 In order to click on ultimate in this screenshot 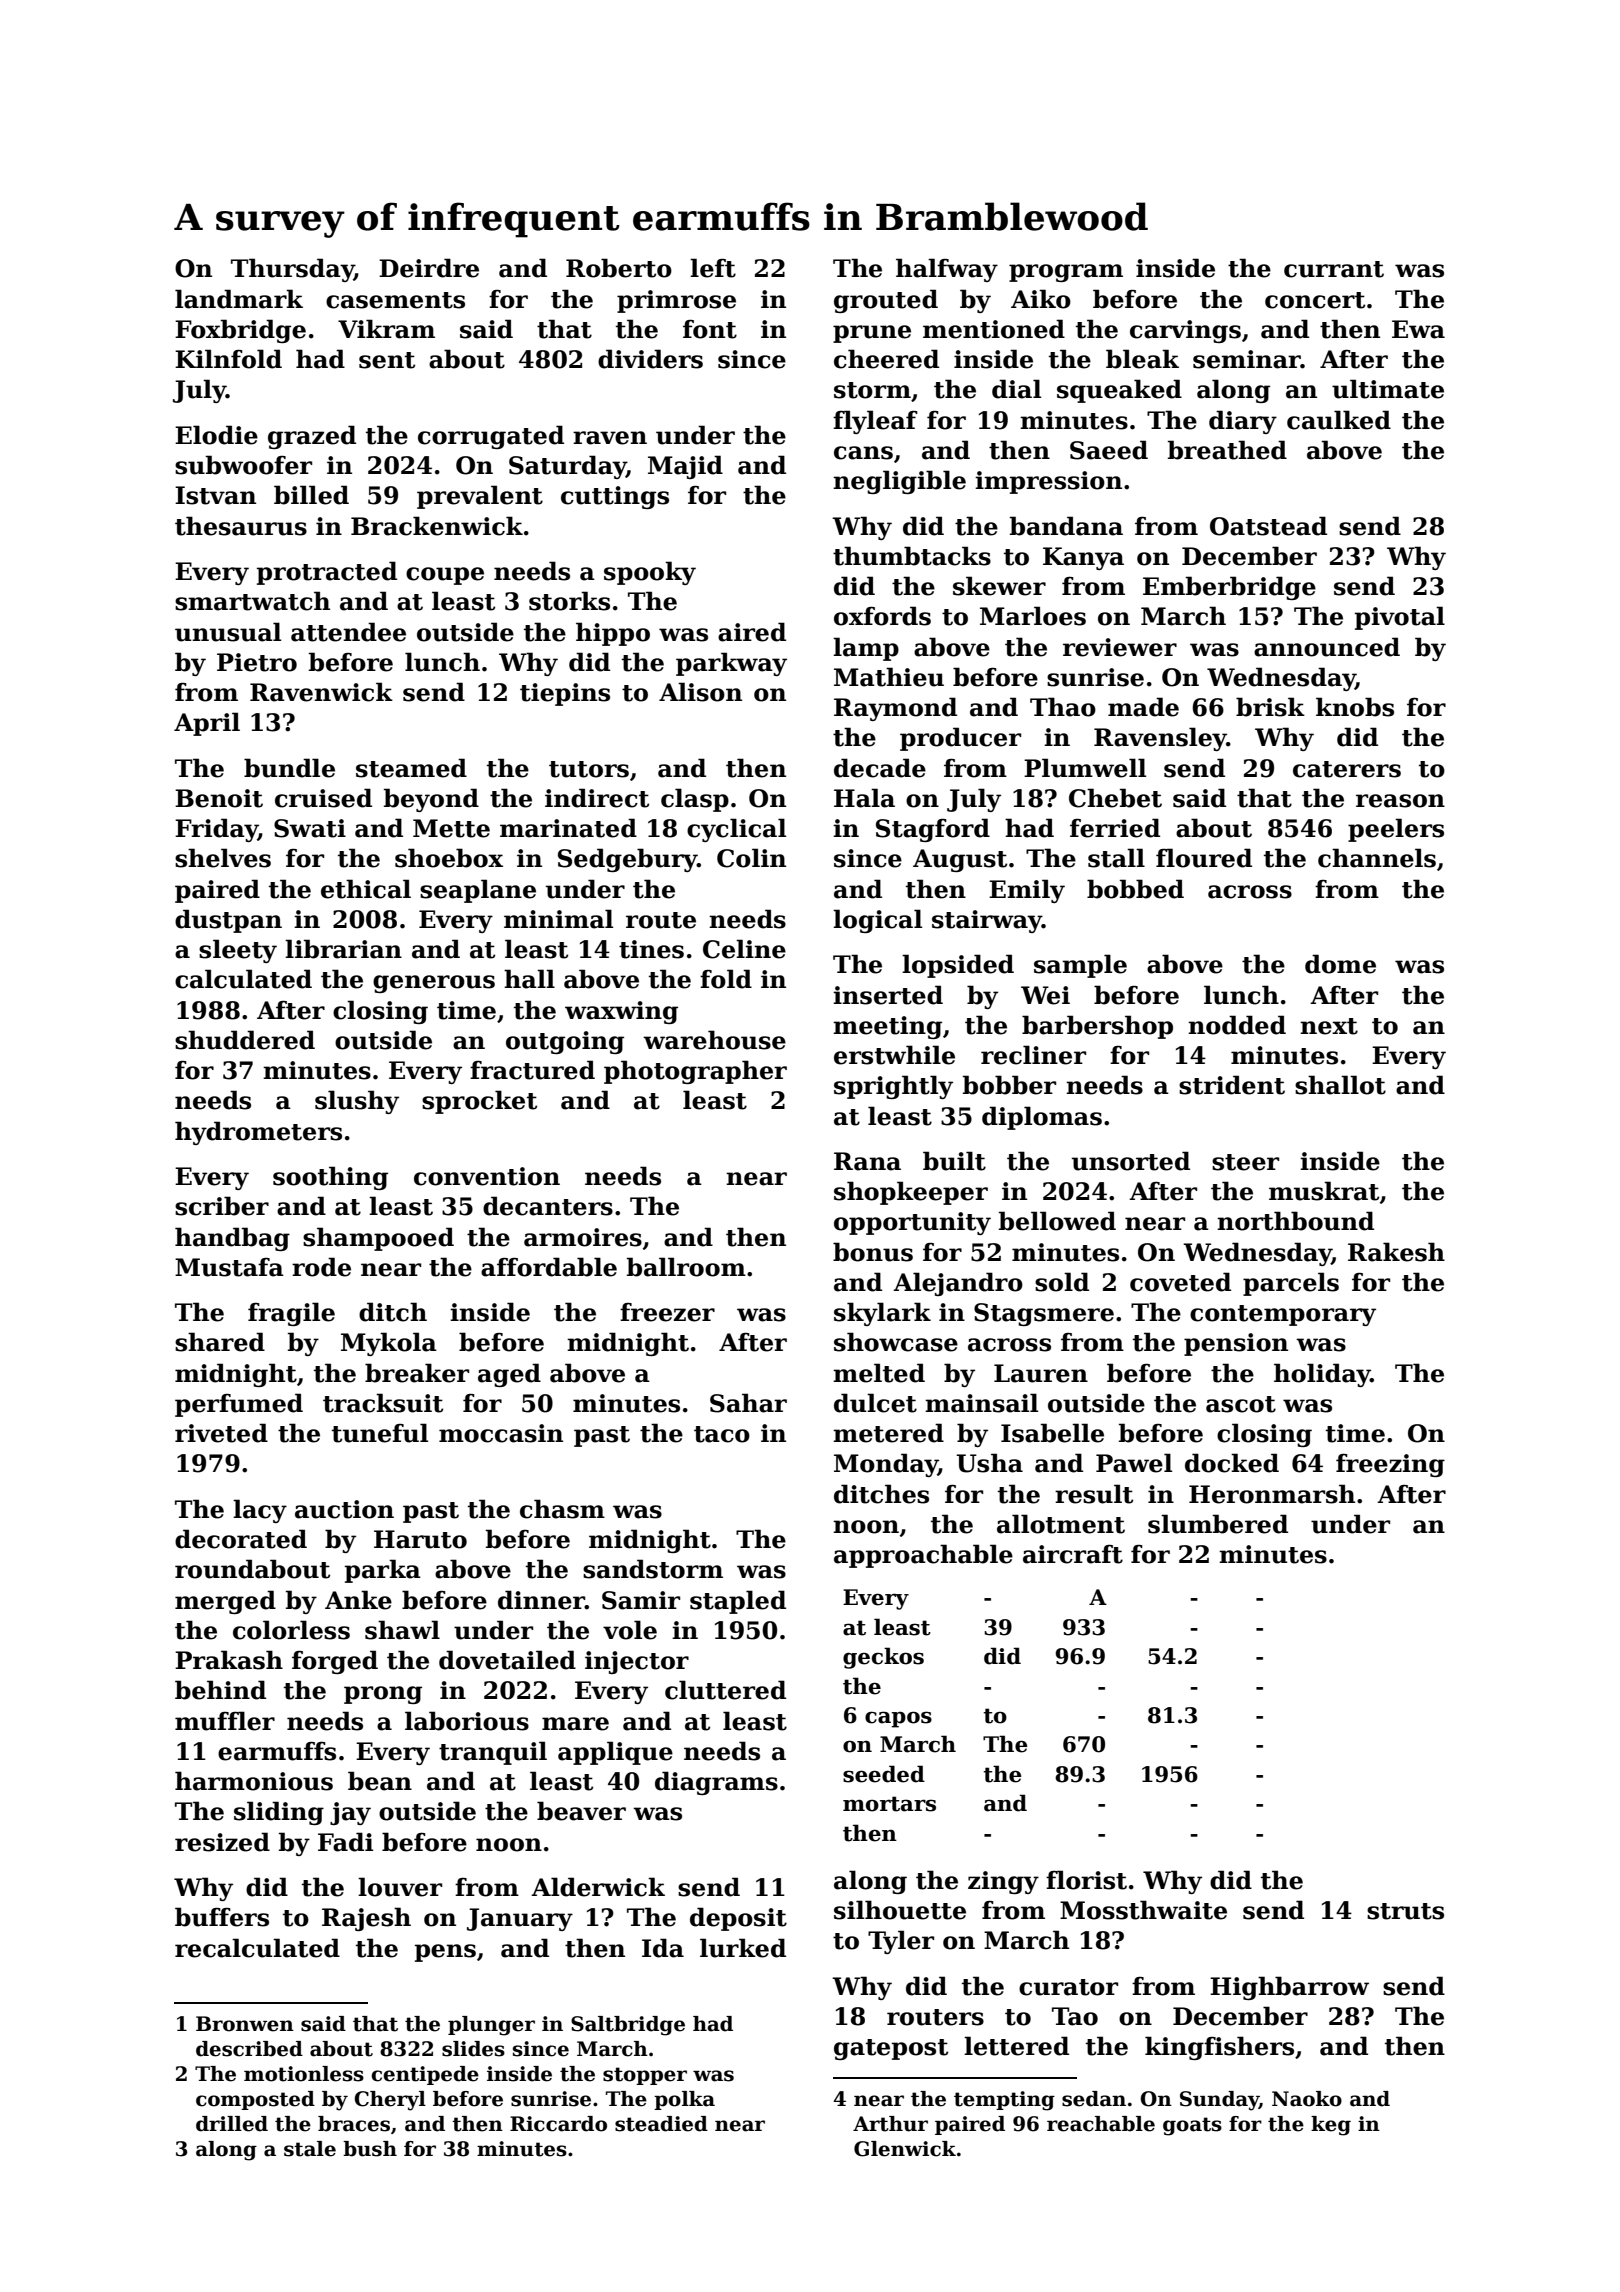, I will do `click(1388, 389)`.
